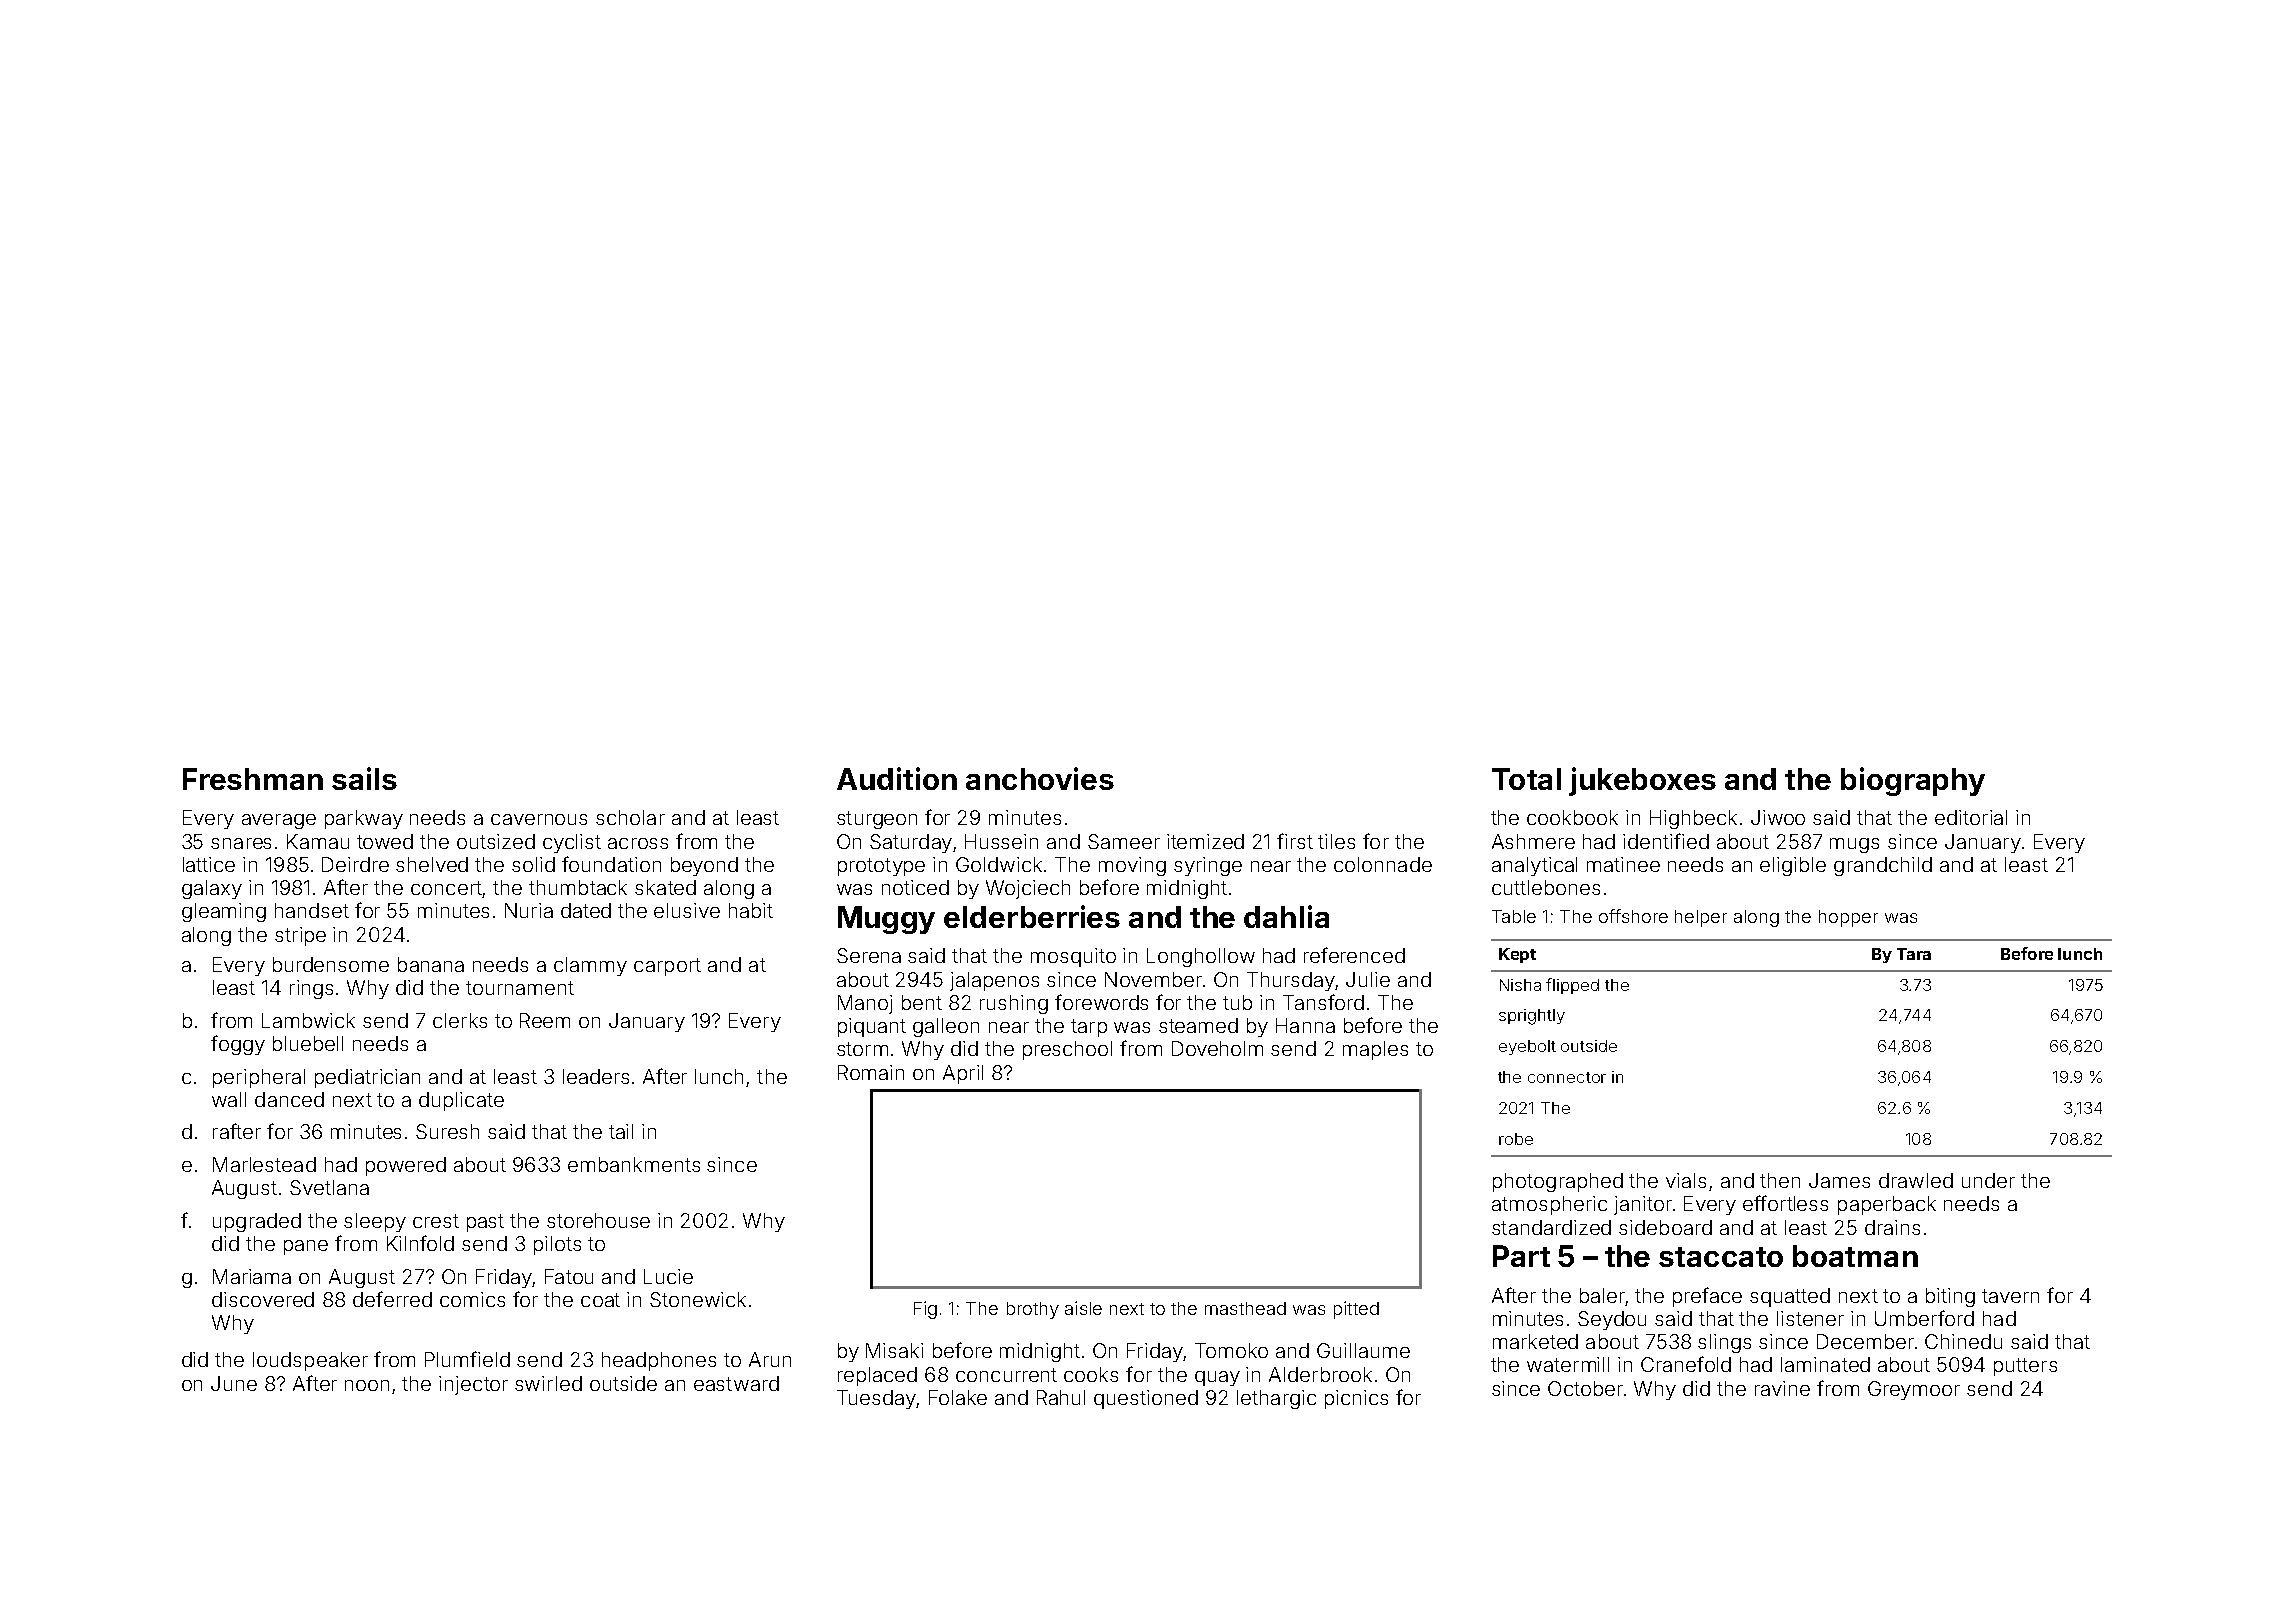 This page has height=1620, width=2292. Describe the element at coordinates (1848, 918) in the page. I see `hopper` at that location.
